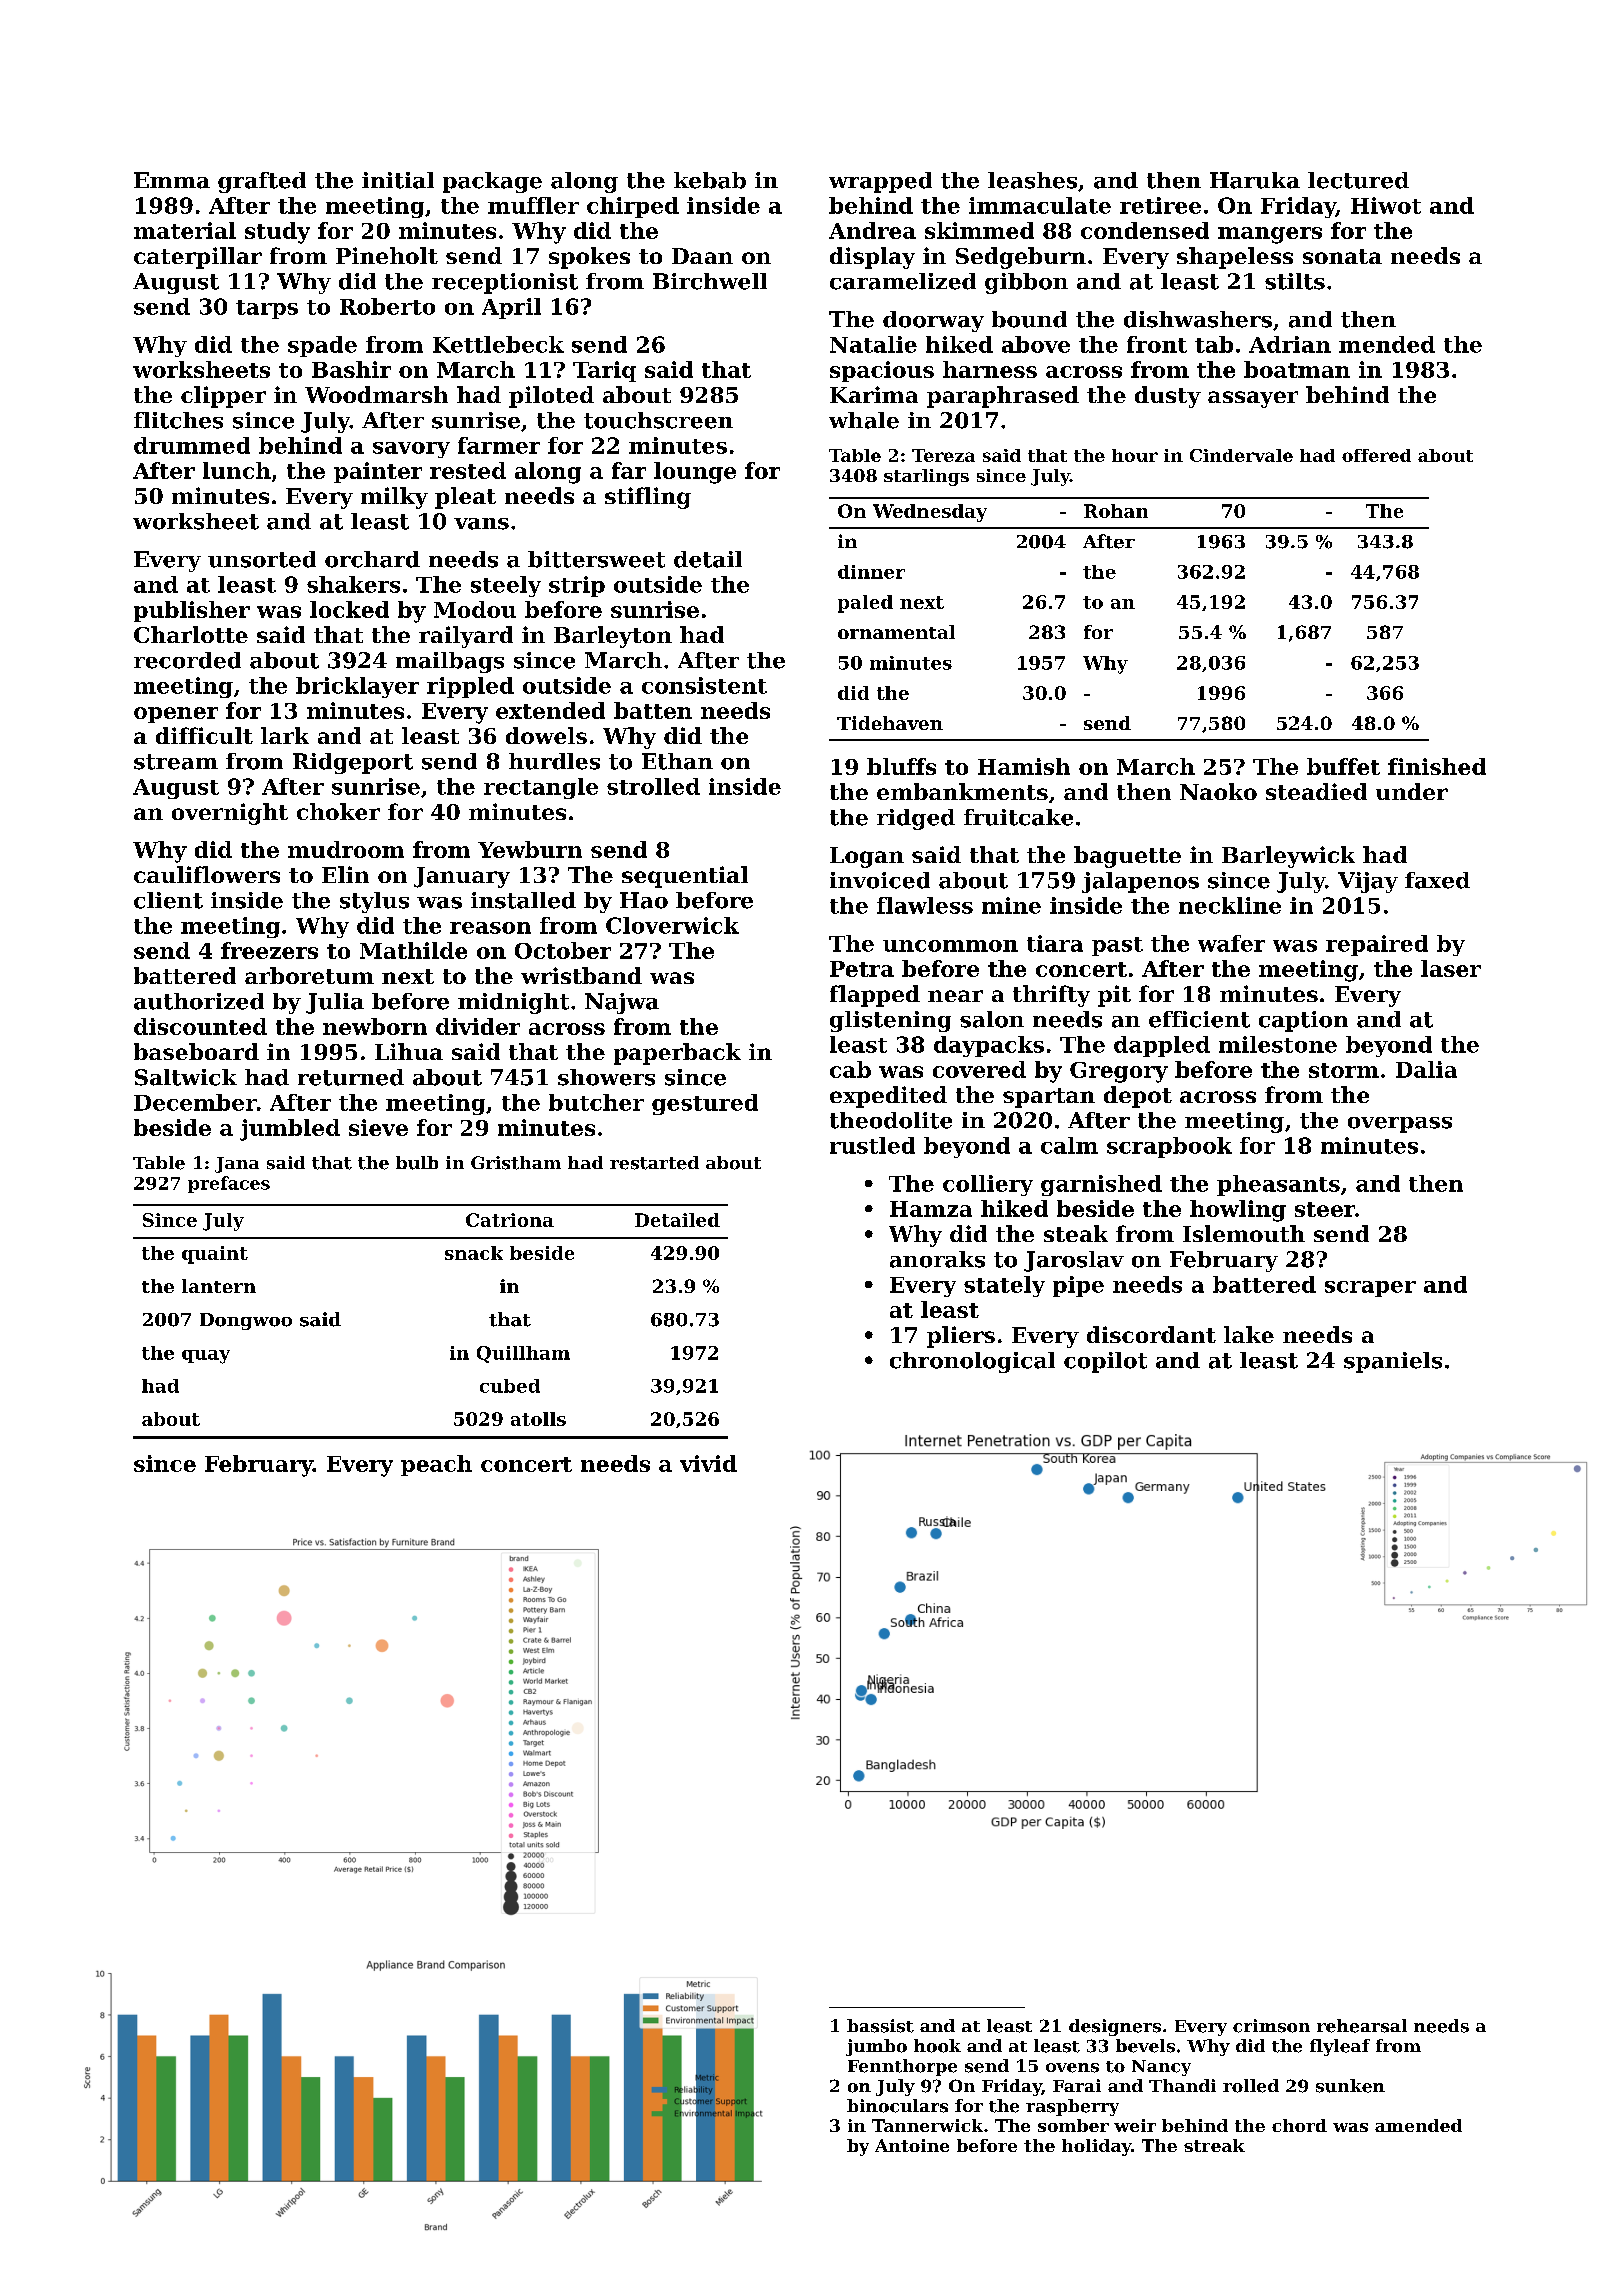 This document has width=1620, height=2292. Describe the element at coordinates (897, 2106) in the document. I see `binoculars` at that location.
